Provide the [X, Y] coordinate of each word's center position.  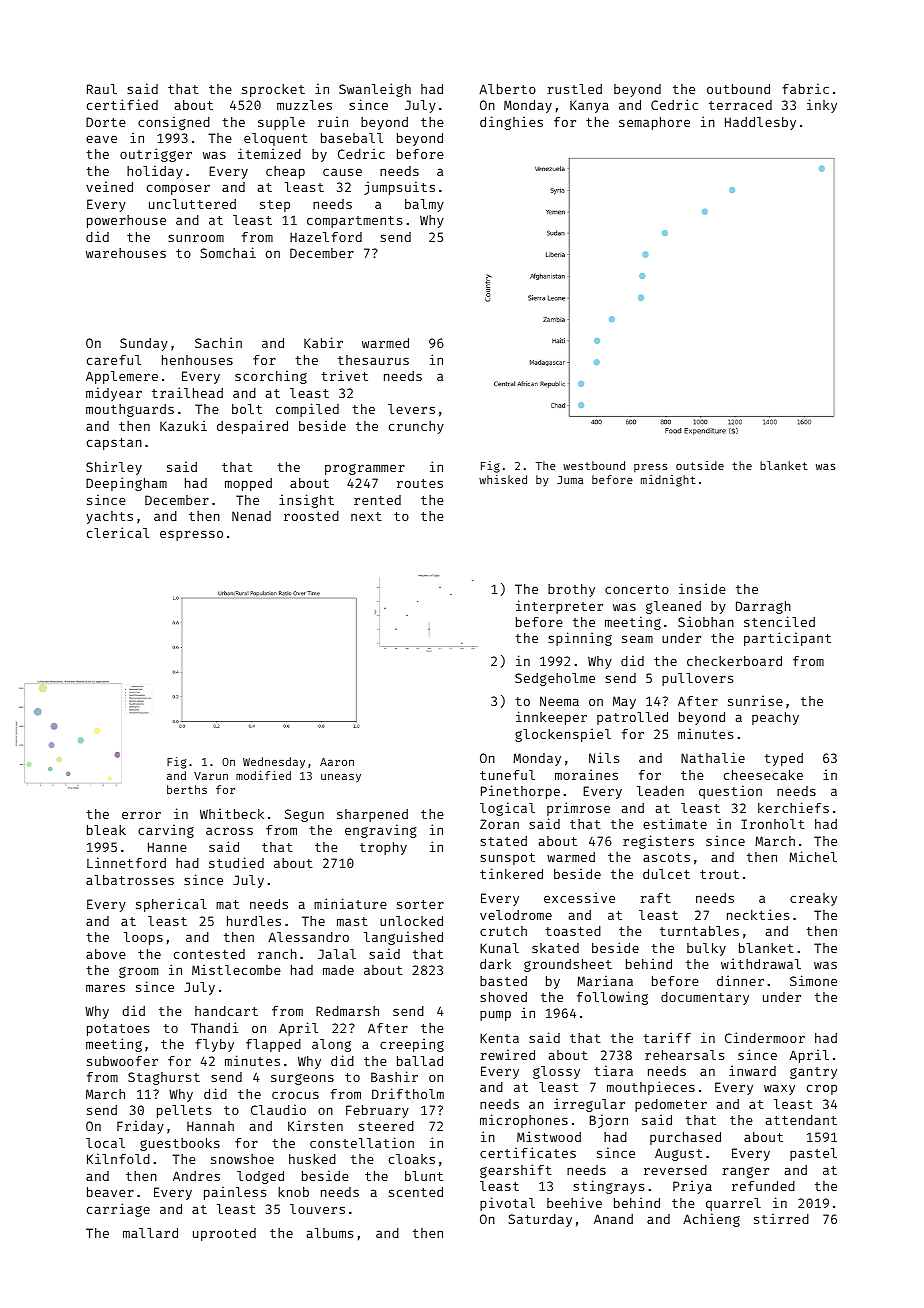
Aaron [337, 762]
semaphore [654, 123]
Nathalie [713, 757]
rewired [507, 1054]
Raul [102, 89]
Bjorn [609, 1121]
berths [187, 789]
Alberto [507, 89]
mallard [150, 1233]
